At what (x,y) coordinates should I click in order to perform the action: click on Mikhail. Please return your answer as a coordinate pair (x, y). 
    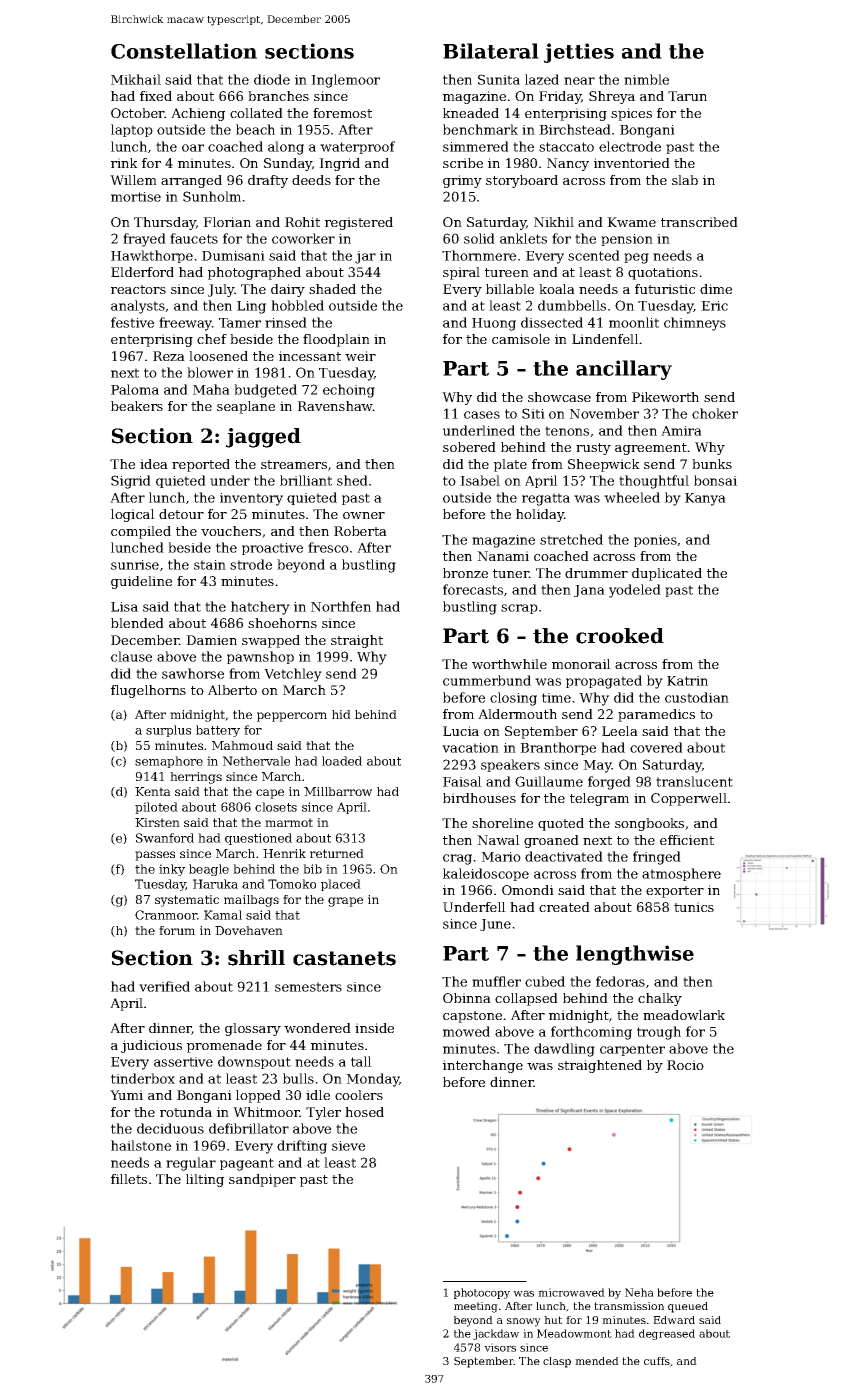
    Looking at the image, I should click on (136, 79).
